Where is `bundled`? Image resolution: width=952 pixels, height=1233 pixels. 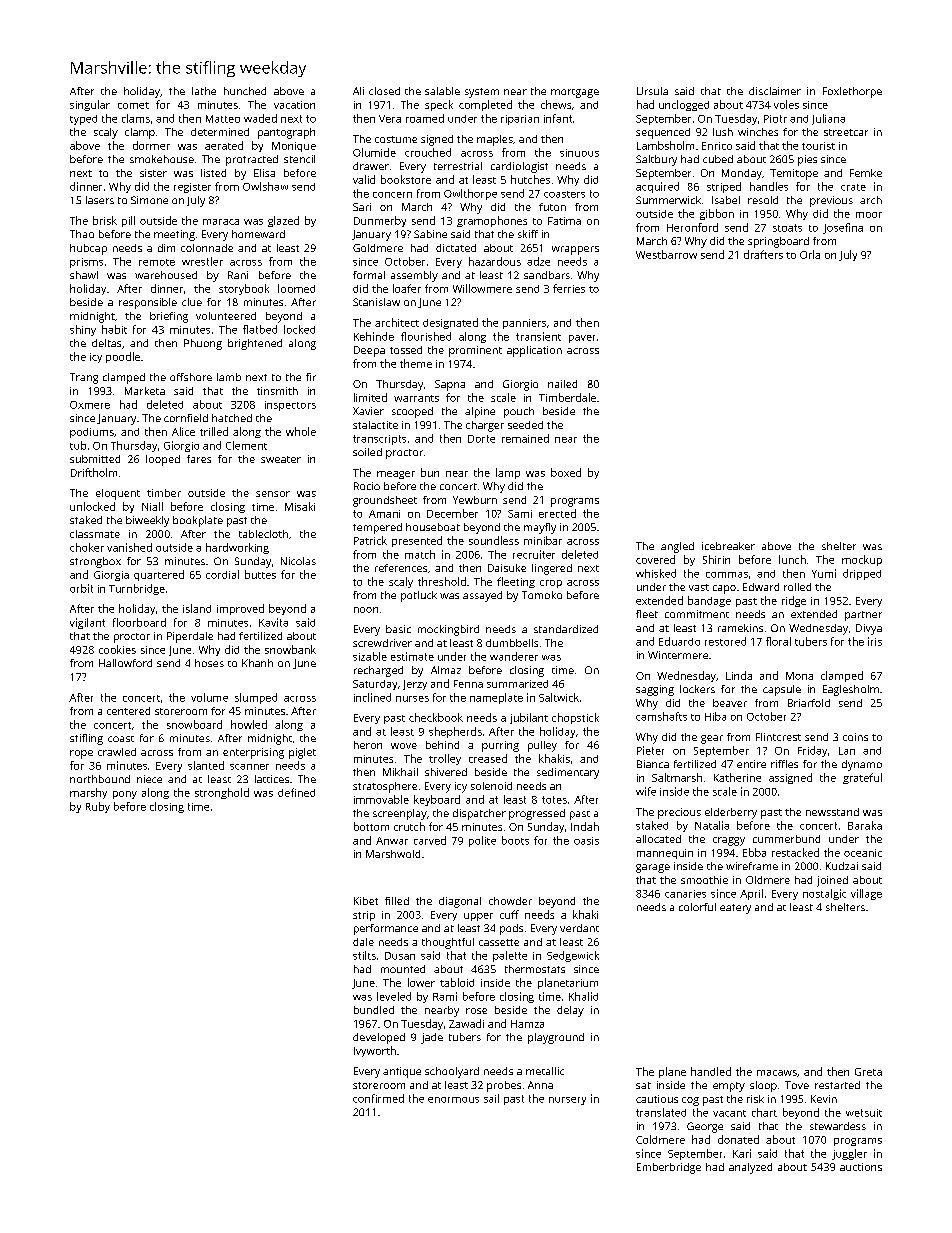 bundled is located at coordinates (374, 1010).
